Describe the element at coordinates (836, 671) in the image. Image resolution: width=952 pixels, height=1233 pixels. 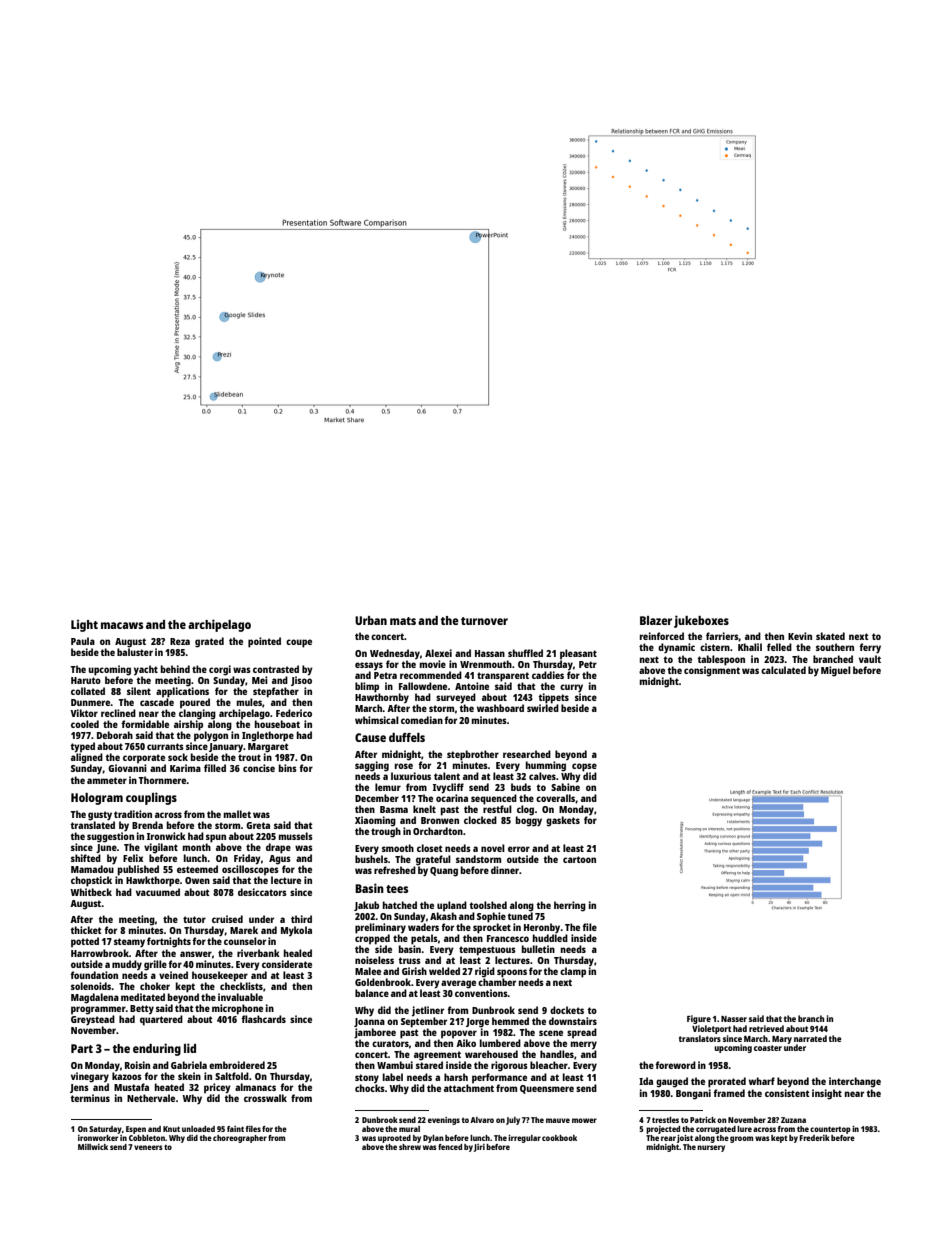
I see `Miguel` at that location.
